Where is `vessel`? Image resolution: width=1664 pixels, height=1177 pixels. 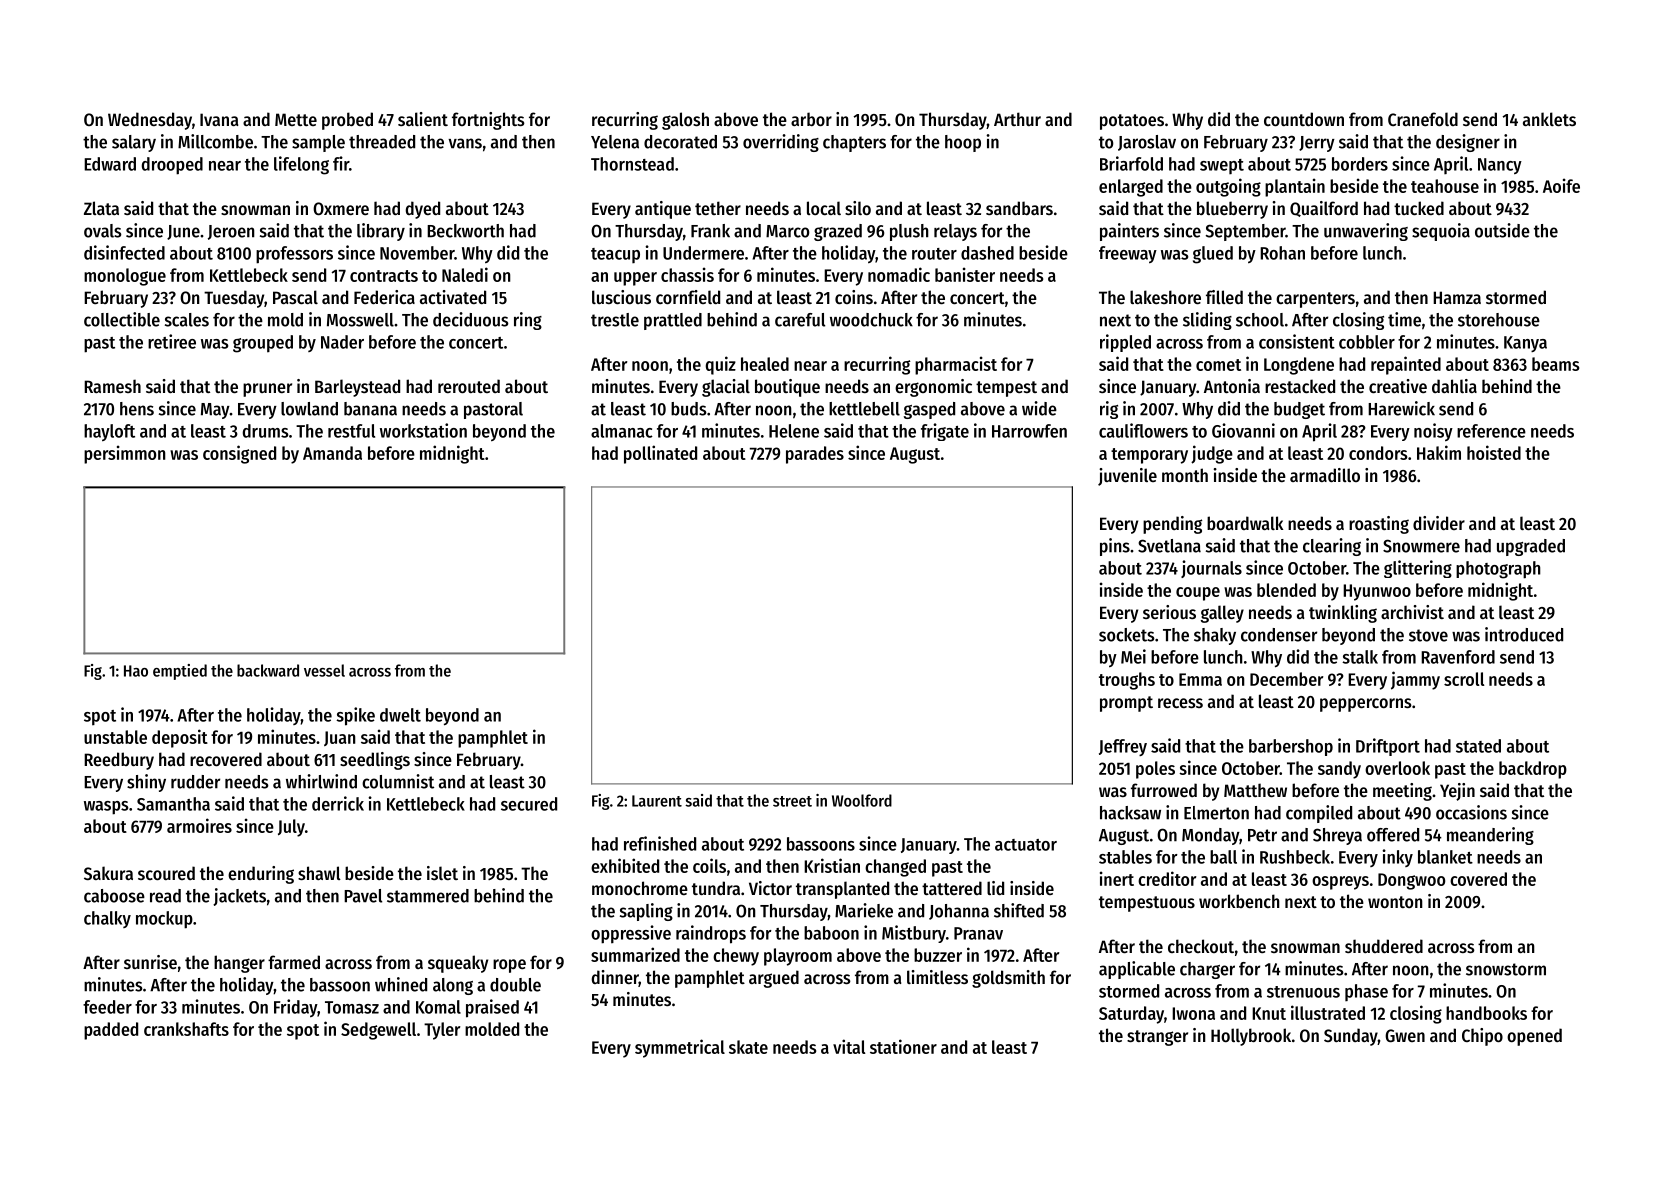 vessel is located at coordinates (324, 670).
